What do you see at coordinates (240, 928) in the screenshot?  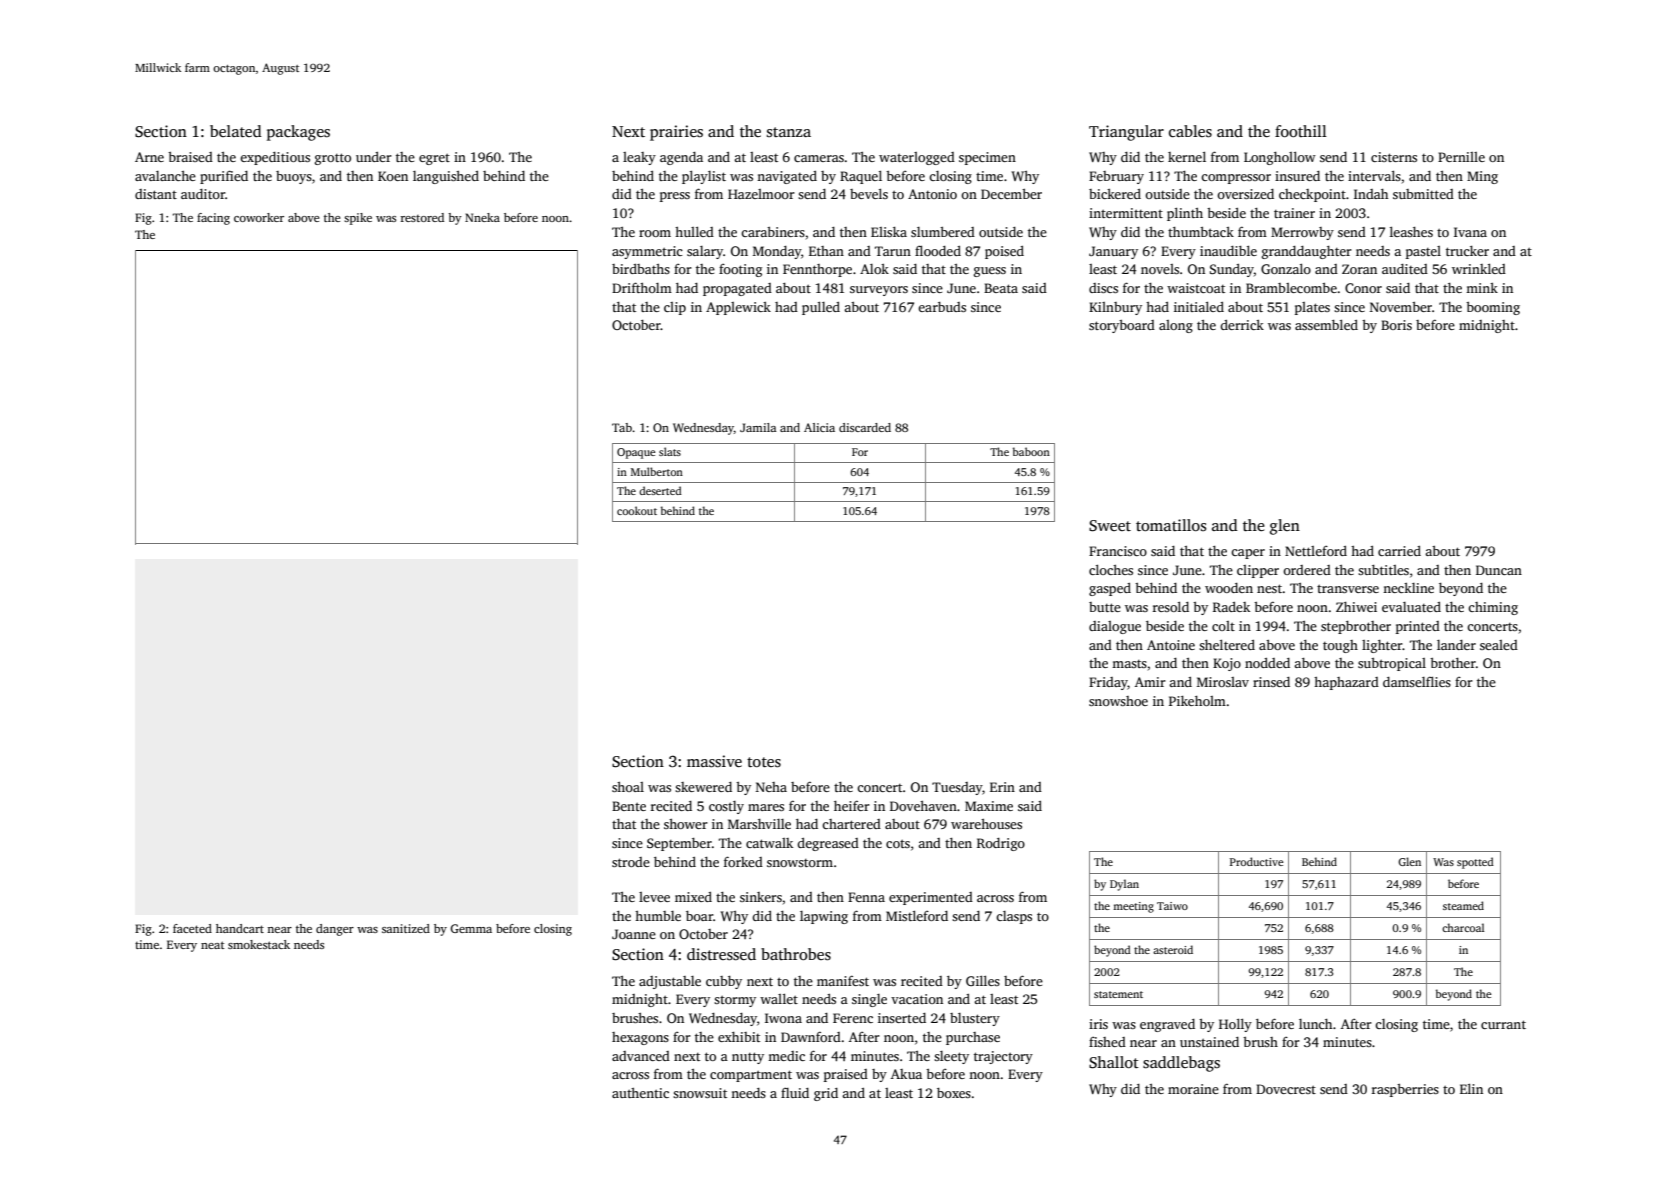 I see `handcart` at bounding box center [240, 928].
